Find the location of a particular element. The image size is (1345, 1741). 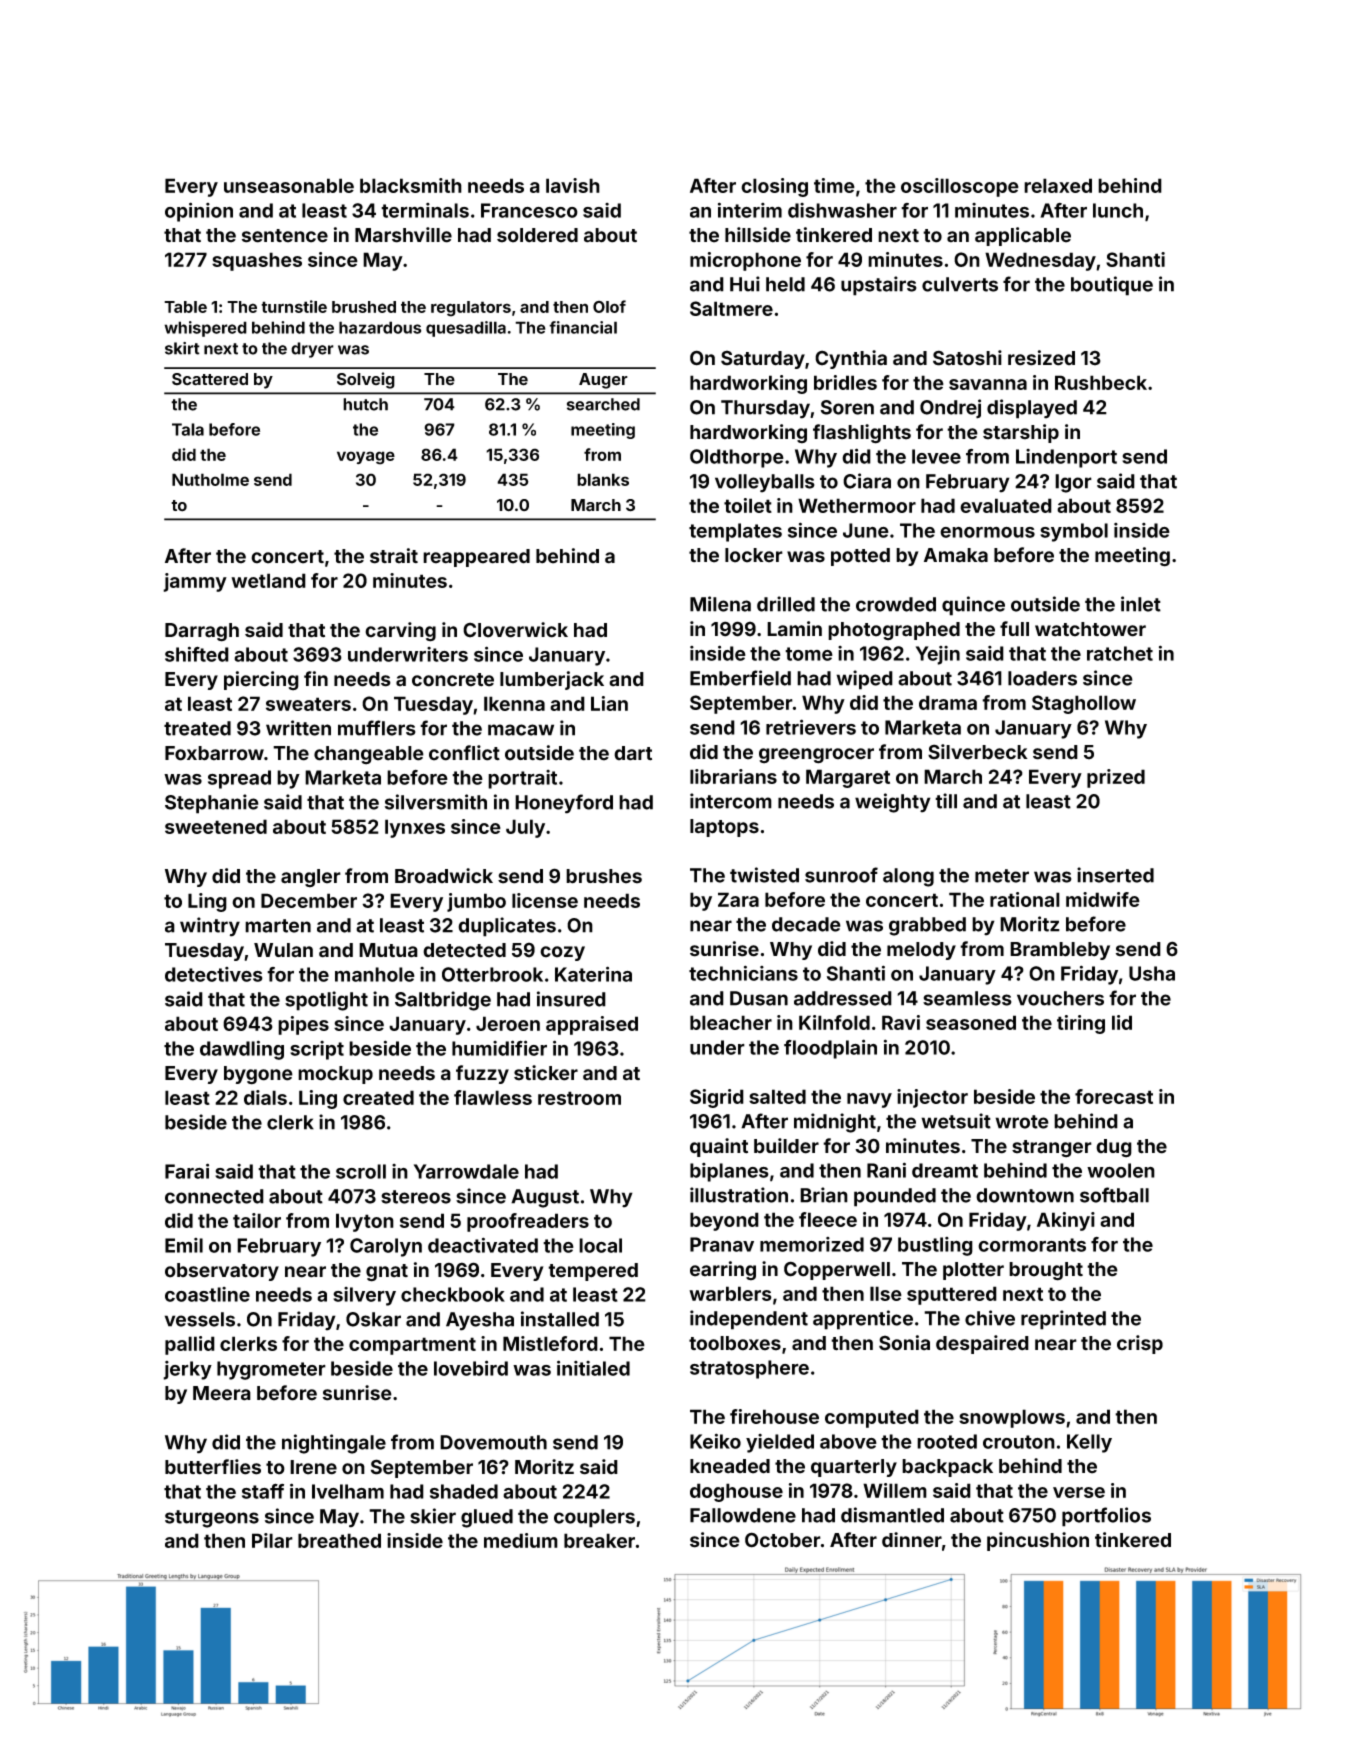

mufflers is located at coordinates (377, 728).
